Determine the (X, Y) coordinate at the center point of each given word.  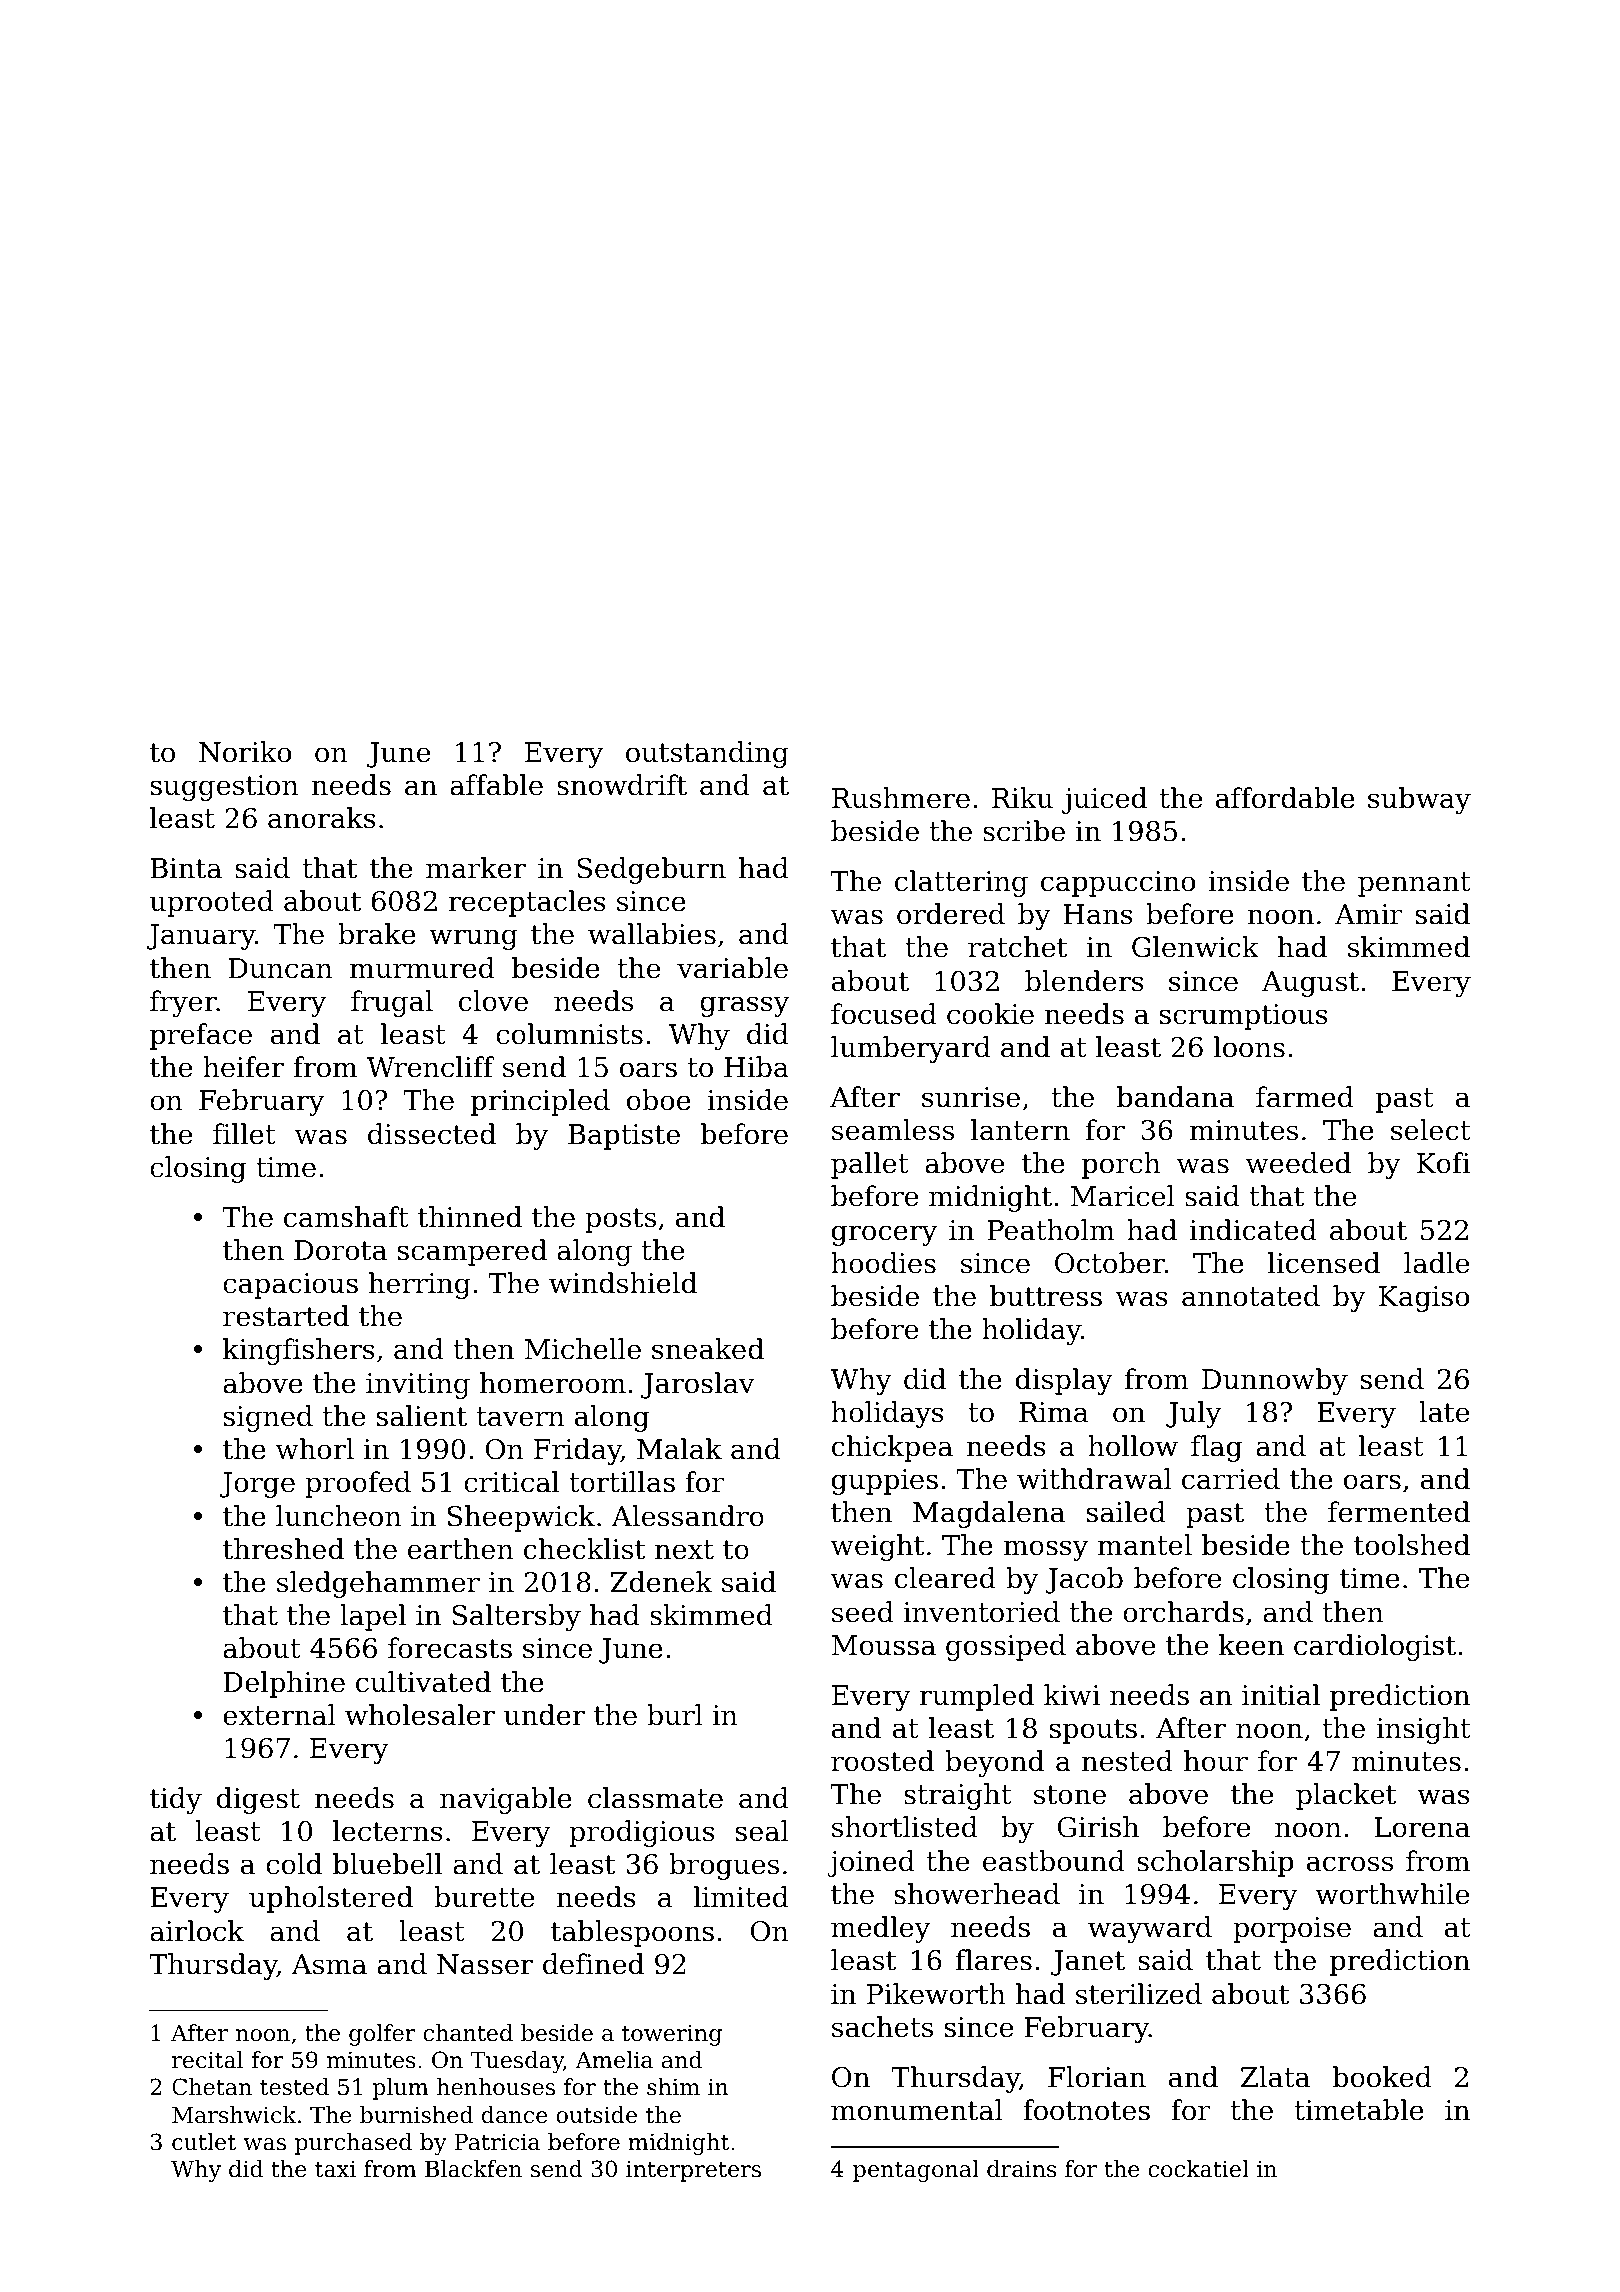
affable (496, 785)
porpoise (1292, 1930)
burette (484, 1897)
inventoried (981, 1612)
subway (1419, 800)
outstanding (707, 754)
